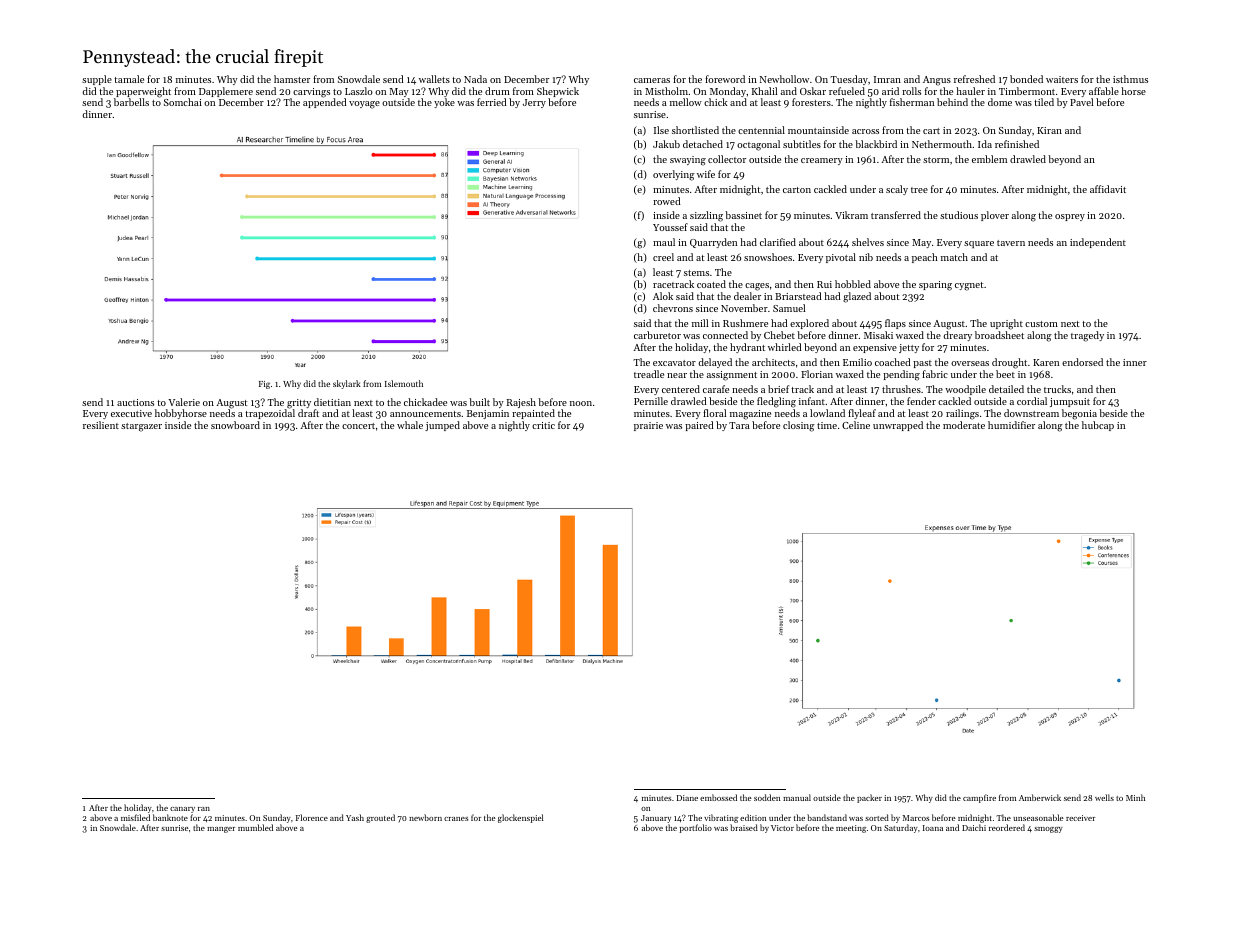  Describe the element at coordinates (890, 91) in the image. I see `arid` at that location.
